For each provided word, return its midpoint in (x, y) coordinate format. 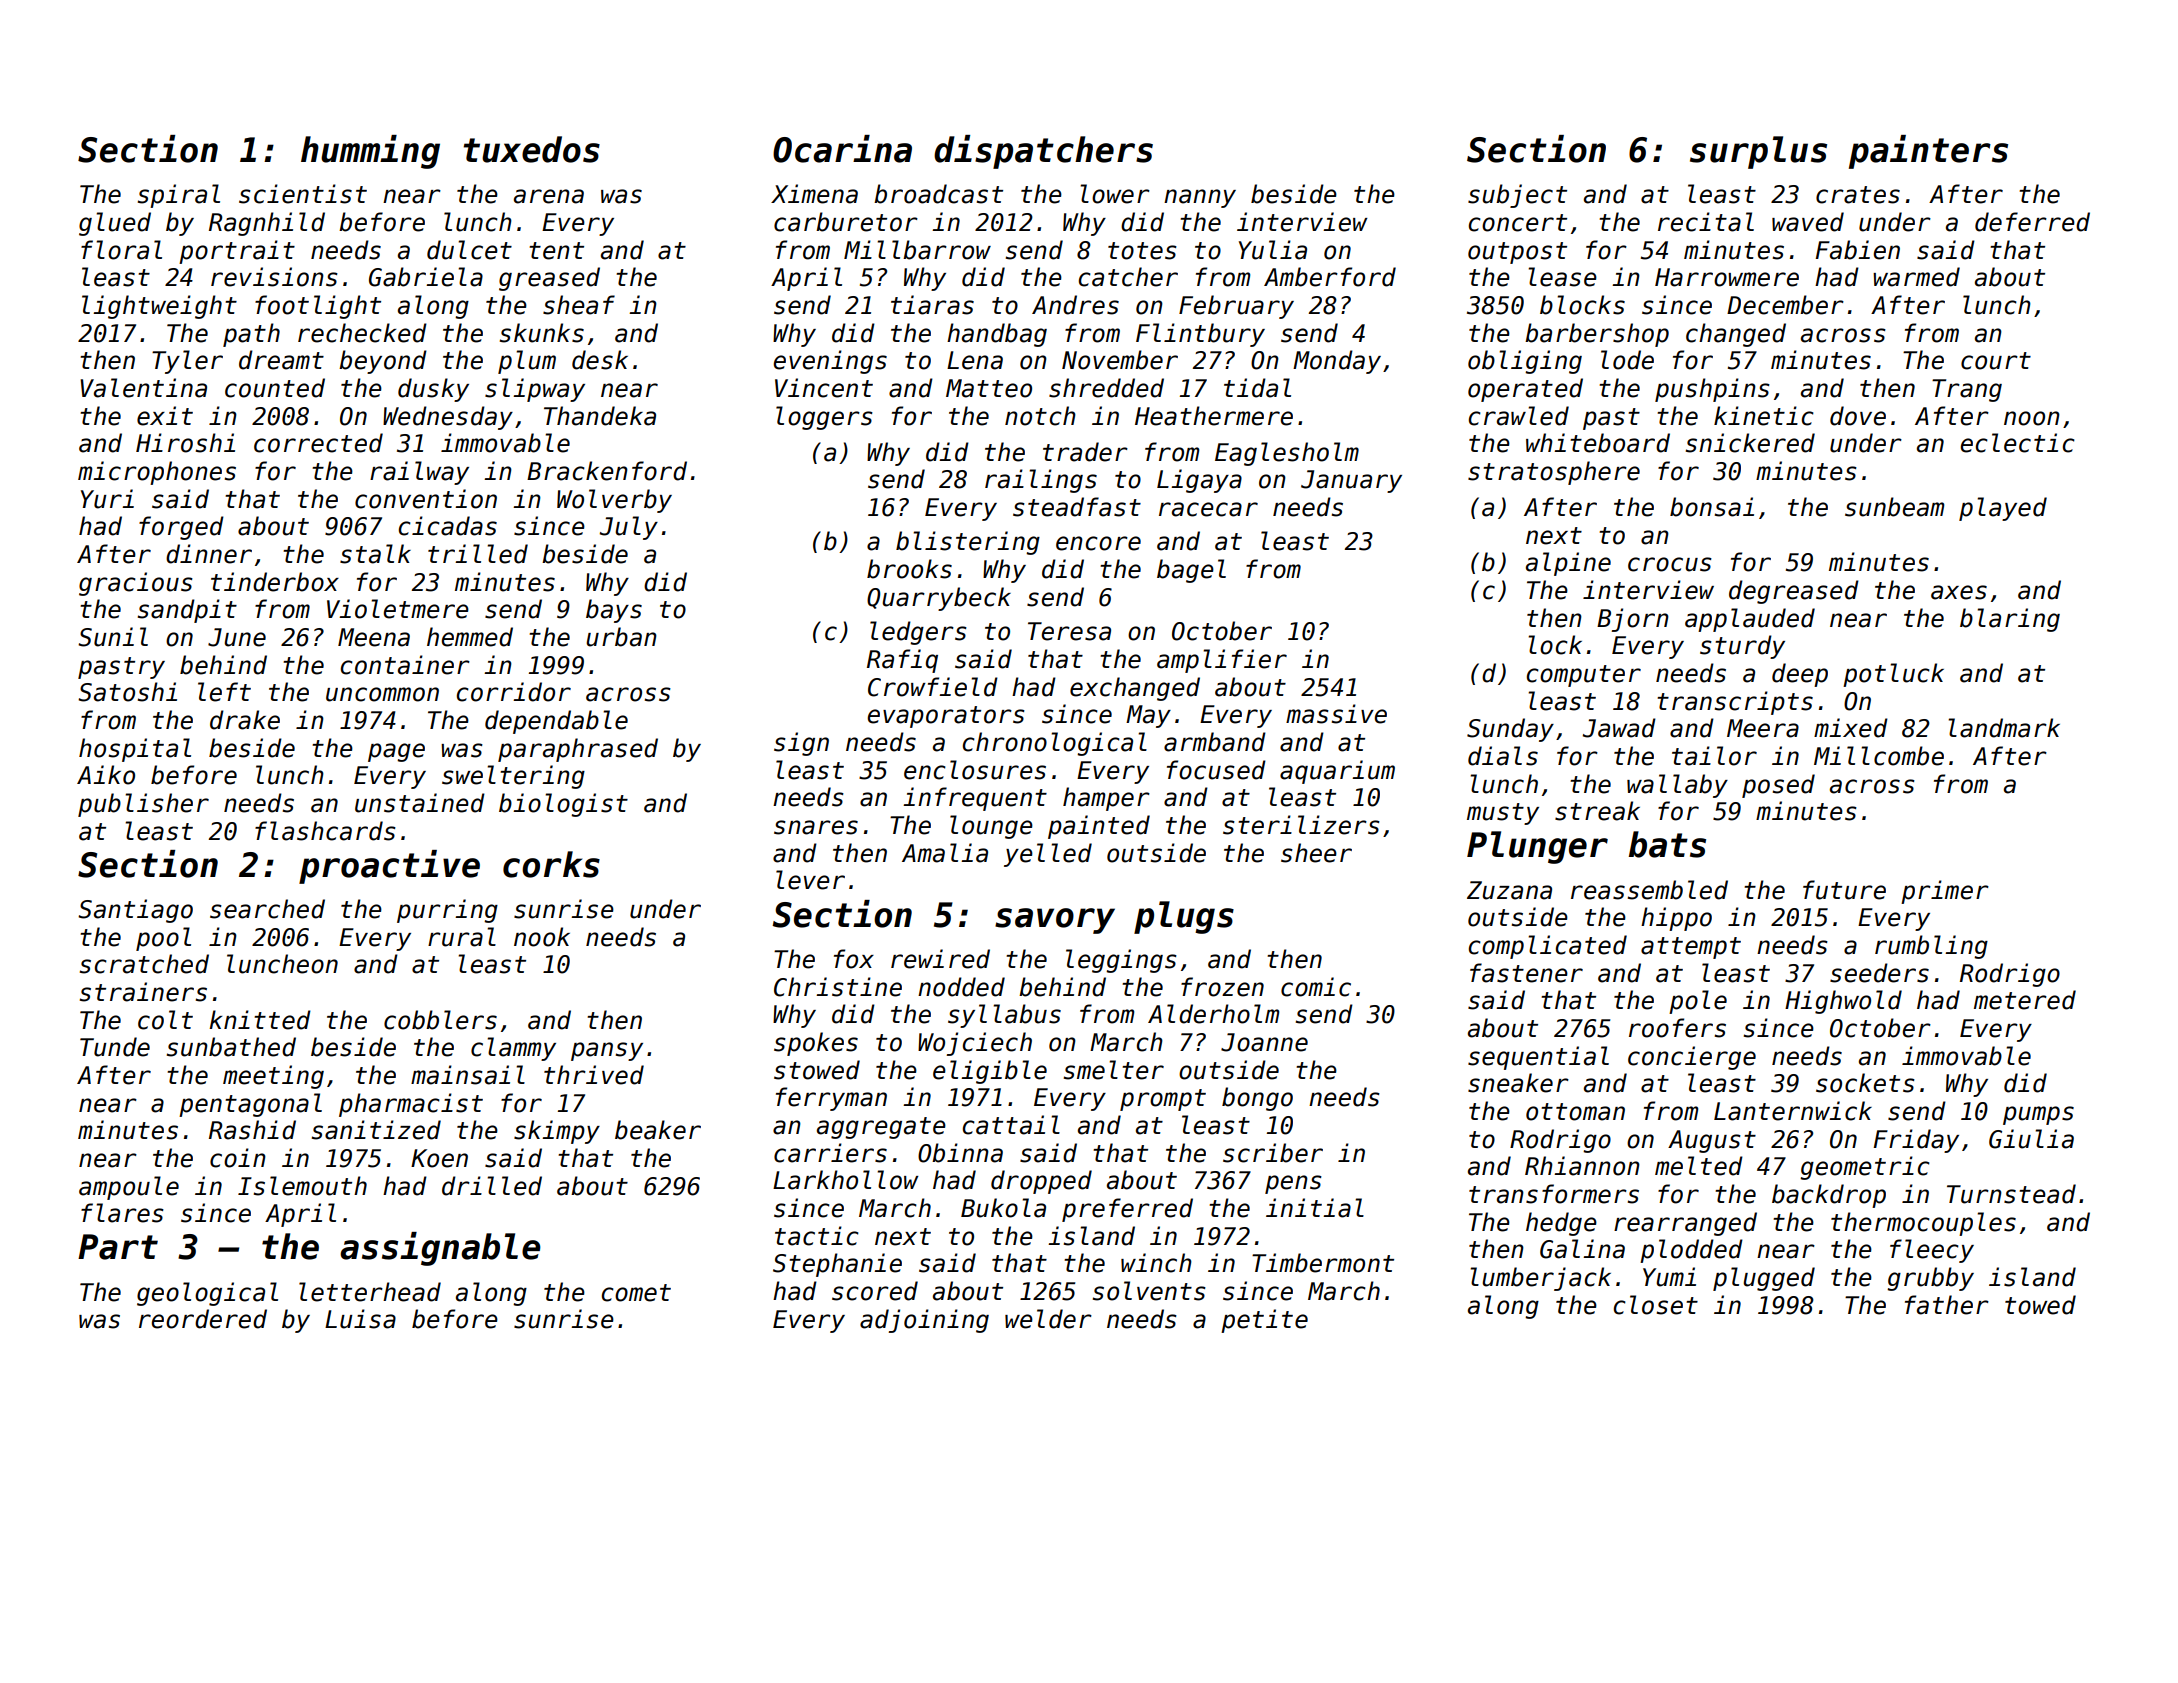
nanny (1200, 198)
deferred (2032, 222)
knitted (260, 1020)
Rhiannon (1582, 1166)
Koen (439, 1158)
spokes (816, 1044)
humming (370, 152)
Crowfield (933, 687)
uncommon (382, 694)
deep (1800, 675)
